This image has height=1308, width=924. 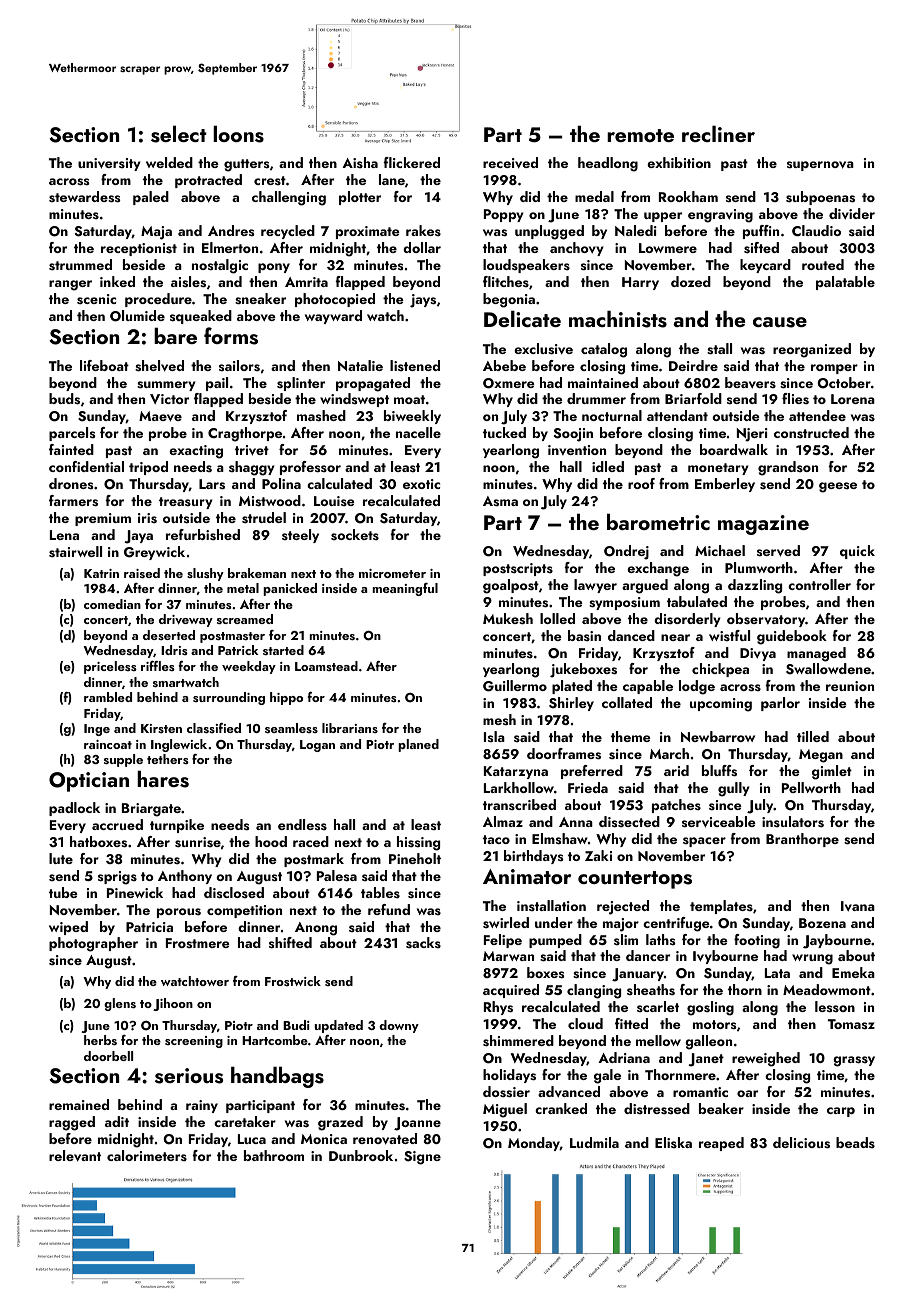 What do you see at coordinates (350, 728) in the image?
I see `librarians` at bounding box center [350, 728].
